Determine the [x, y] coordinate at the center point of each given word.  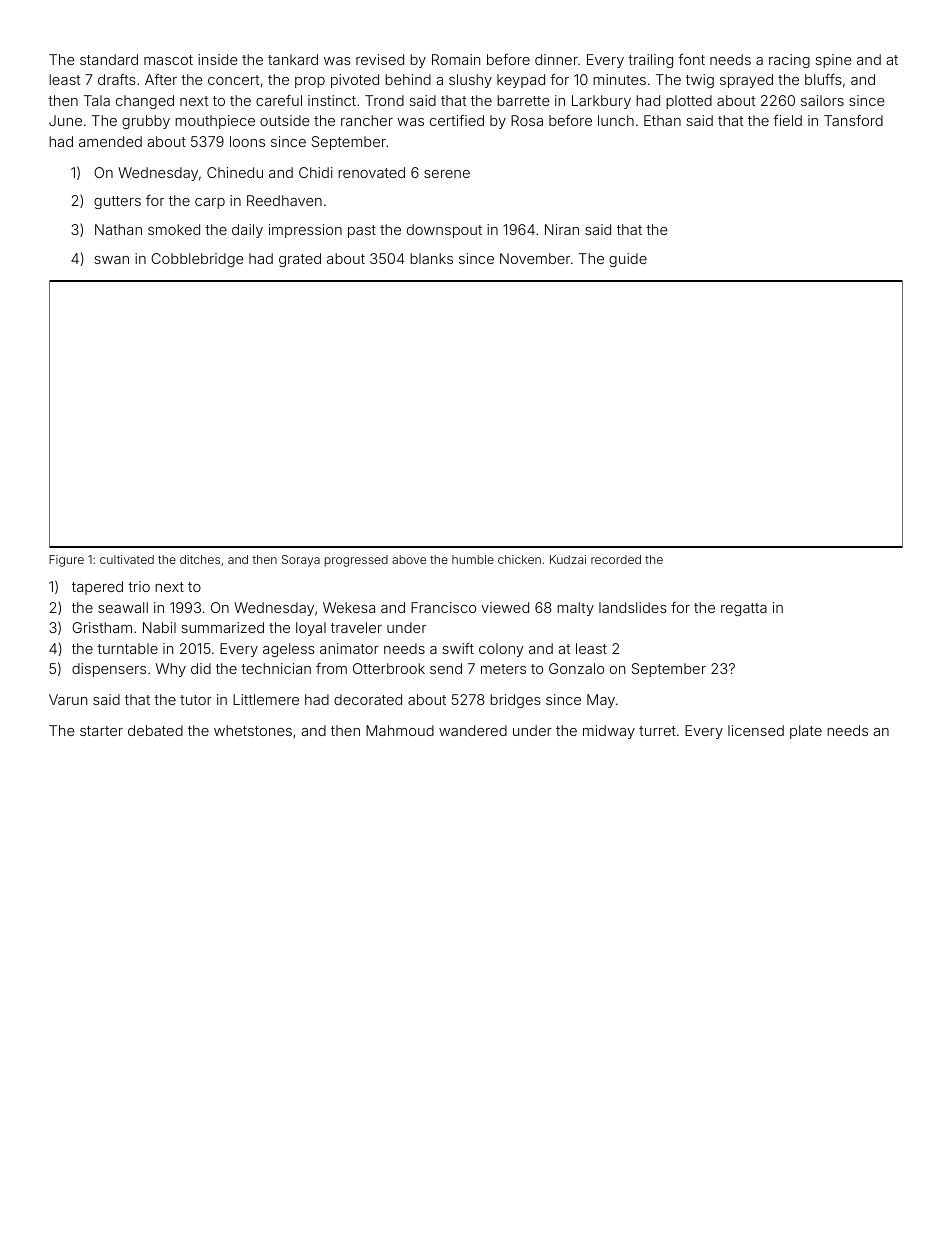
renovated [371, 172]
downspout [444, 231]
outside [285, 120]
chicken [519, 559]
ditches [200, 559]
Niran [562, 229]
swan [111, 260]
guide [628, 260]
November [535, 258]
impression [305, 231]
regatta [744, 609]
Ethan [662, 120]
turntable [127, 648]
